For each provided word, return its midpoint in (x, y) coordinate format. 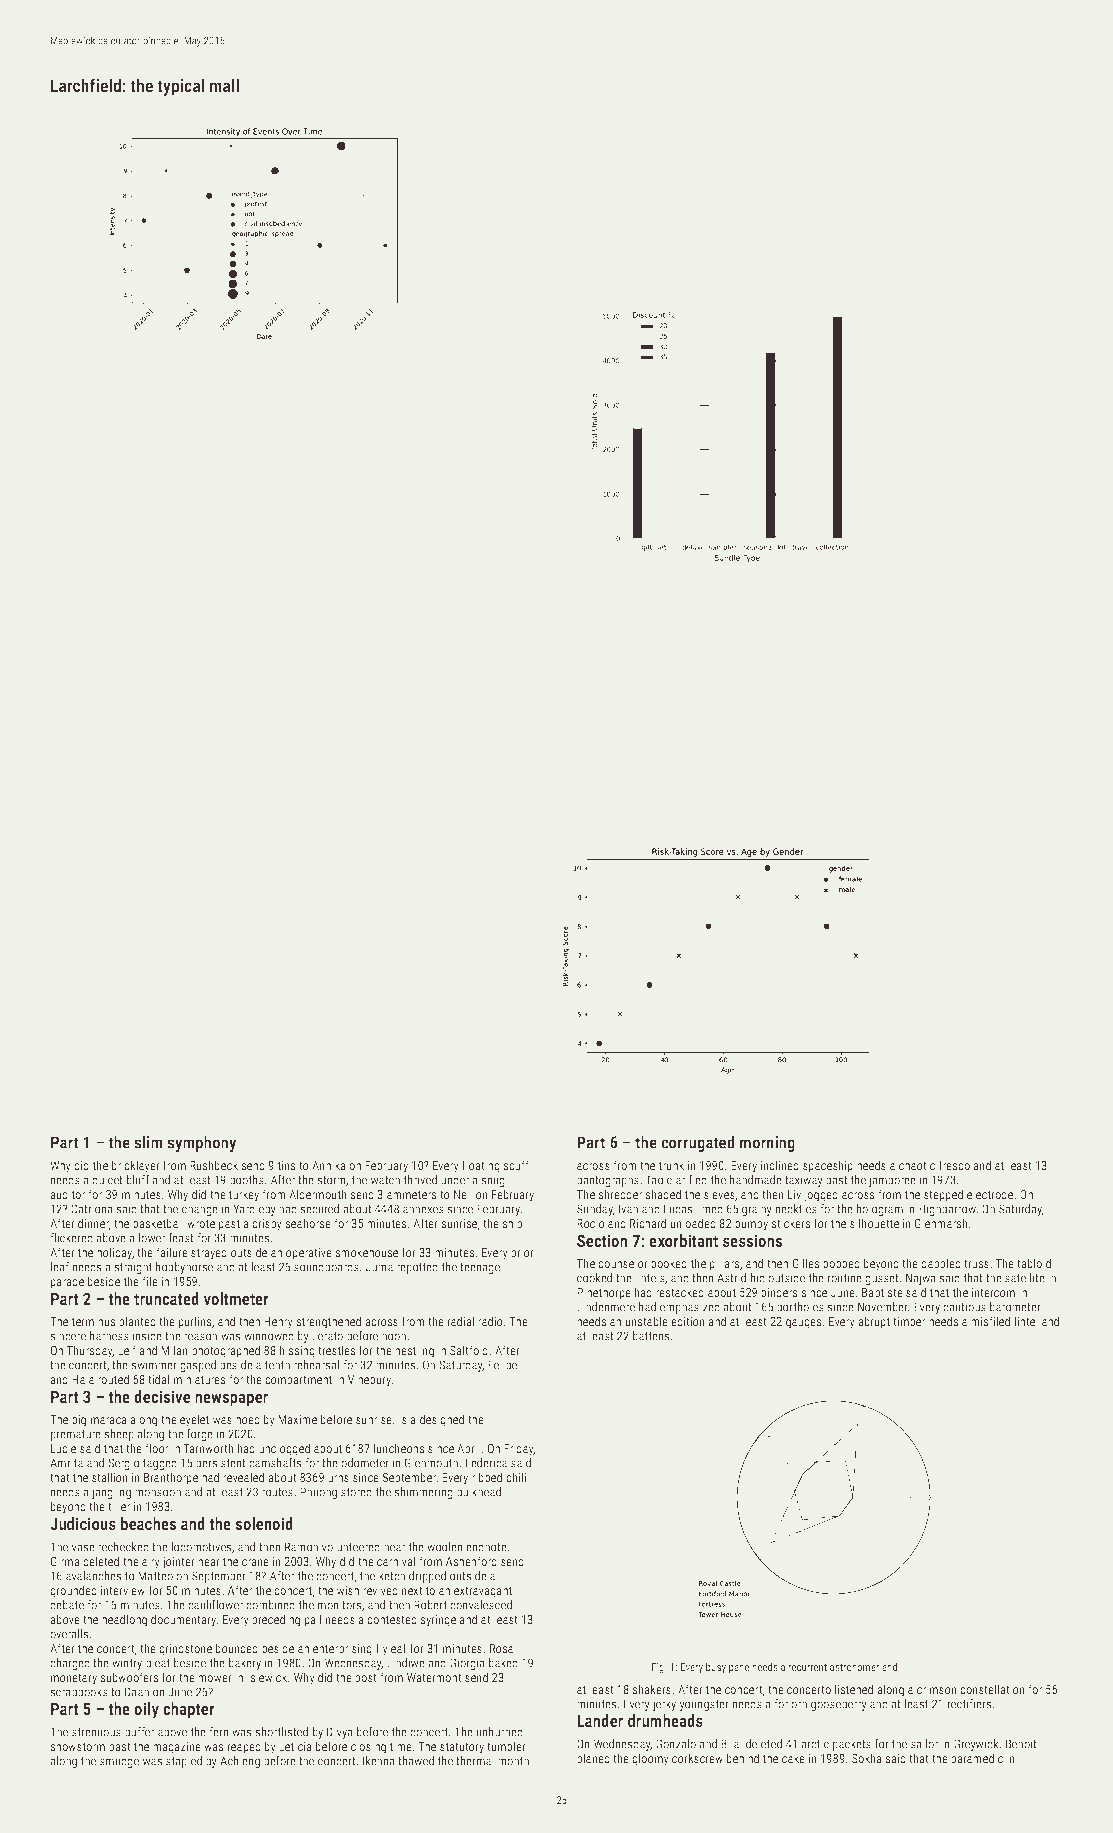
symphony (202, 1143)
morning (767, 1144)
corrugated (698, 1143)
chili (516, 1477)
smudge (119, 1762)
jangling (111, 1493)
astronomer (854, 1667)
